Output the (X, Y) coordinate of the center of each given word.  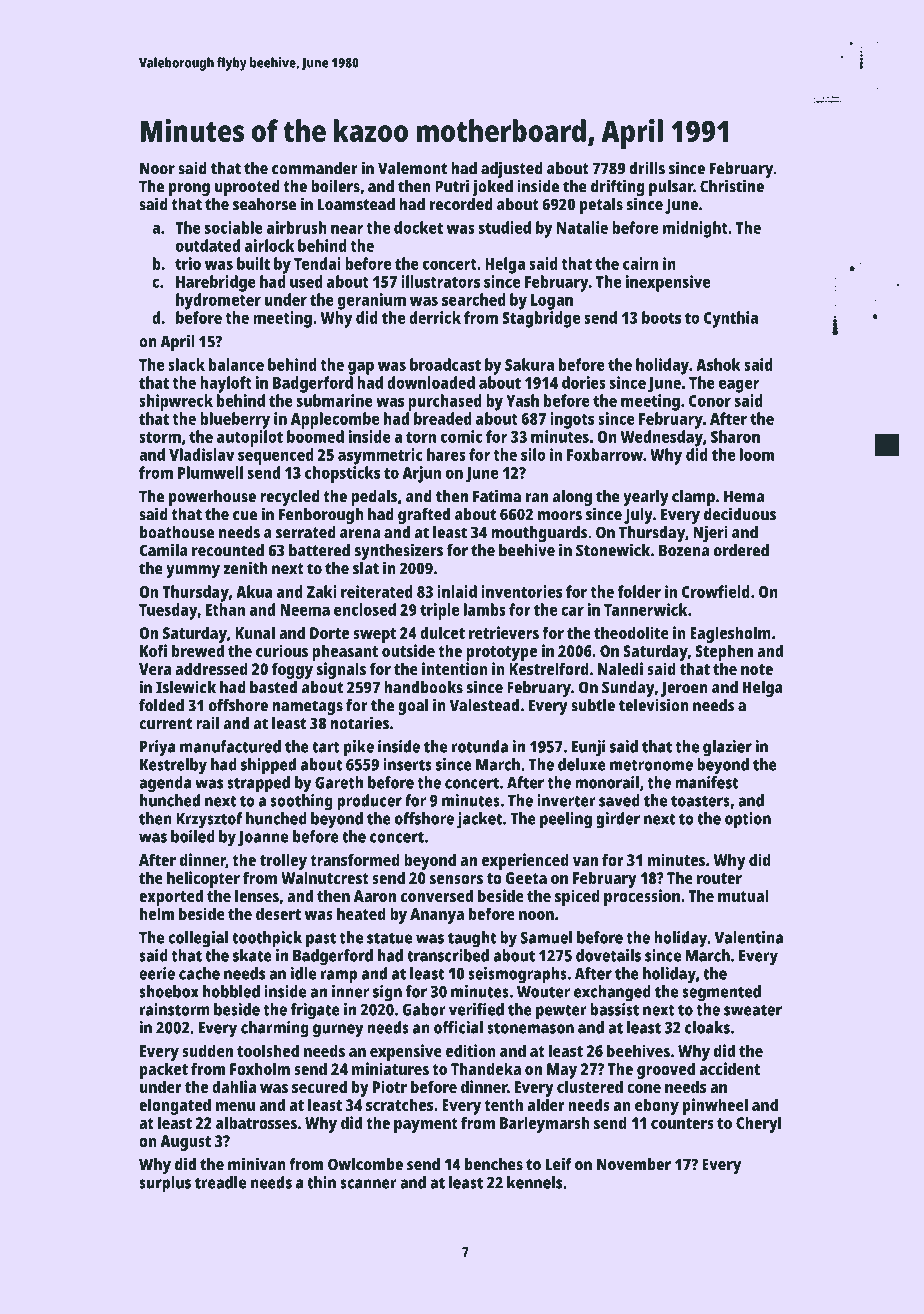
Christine (732, 186)
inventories (521, 591)
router (719, 878)
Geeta (526, 878)
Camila (163, 550)
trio (188, 263)
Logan (552, 302)
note (757, 669)
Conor (710, 401)
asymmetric (380, 456)
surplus (165, 1184)
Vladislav (202, 454)
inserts (407, 764)
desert (278, 913)
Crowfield (716, 591)
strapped (258, 784)
